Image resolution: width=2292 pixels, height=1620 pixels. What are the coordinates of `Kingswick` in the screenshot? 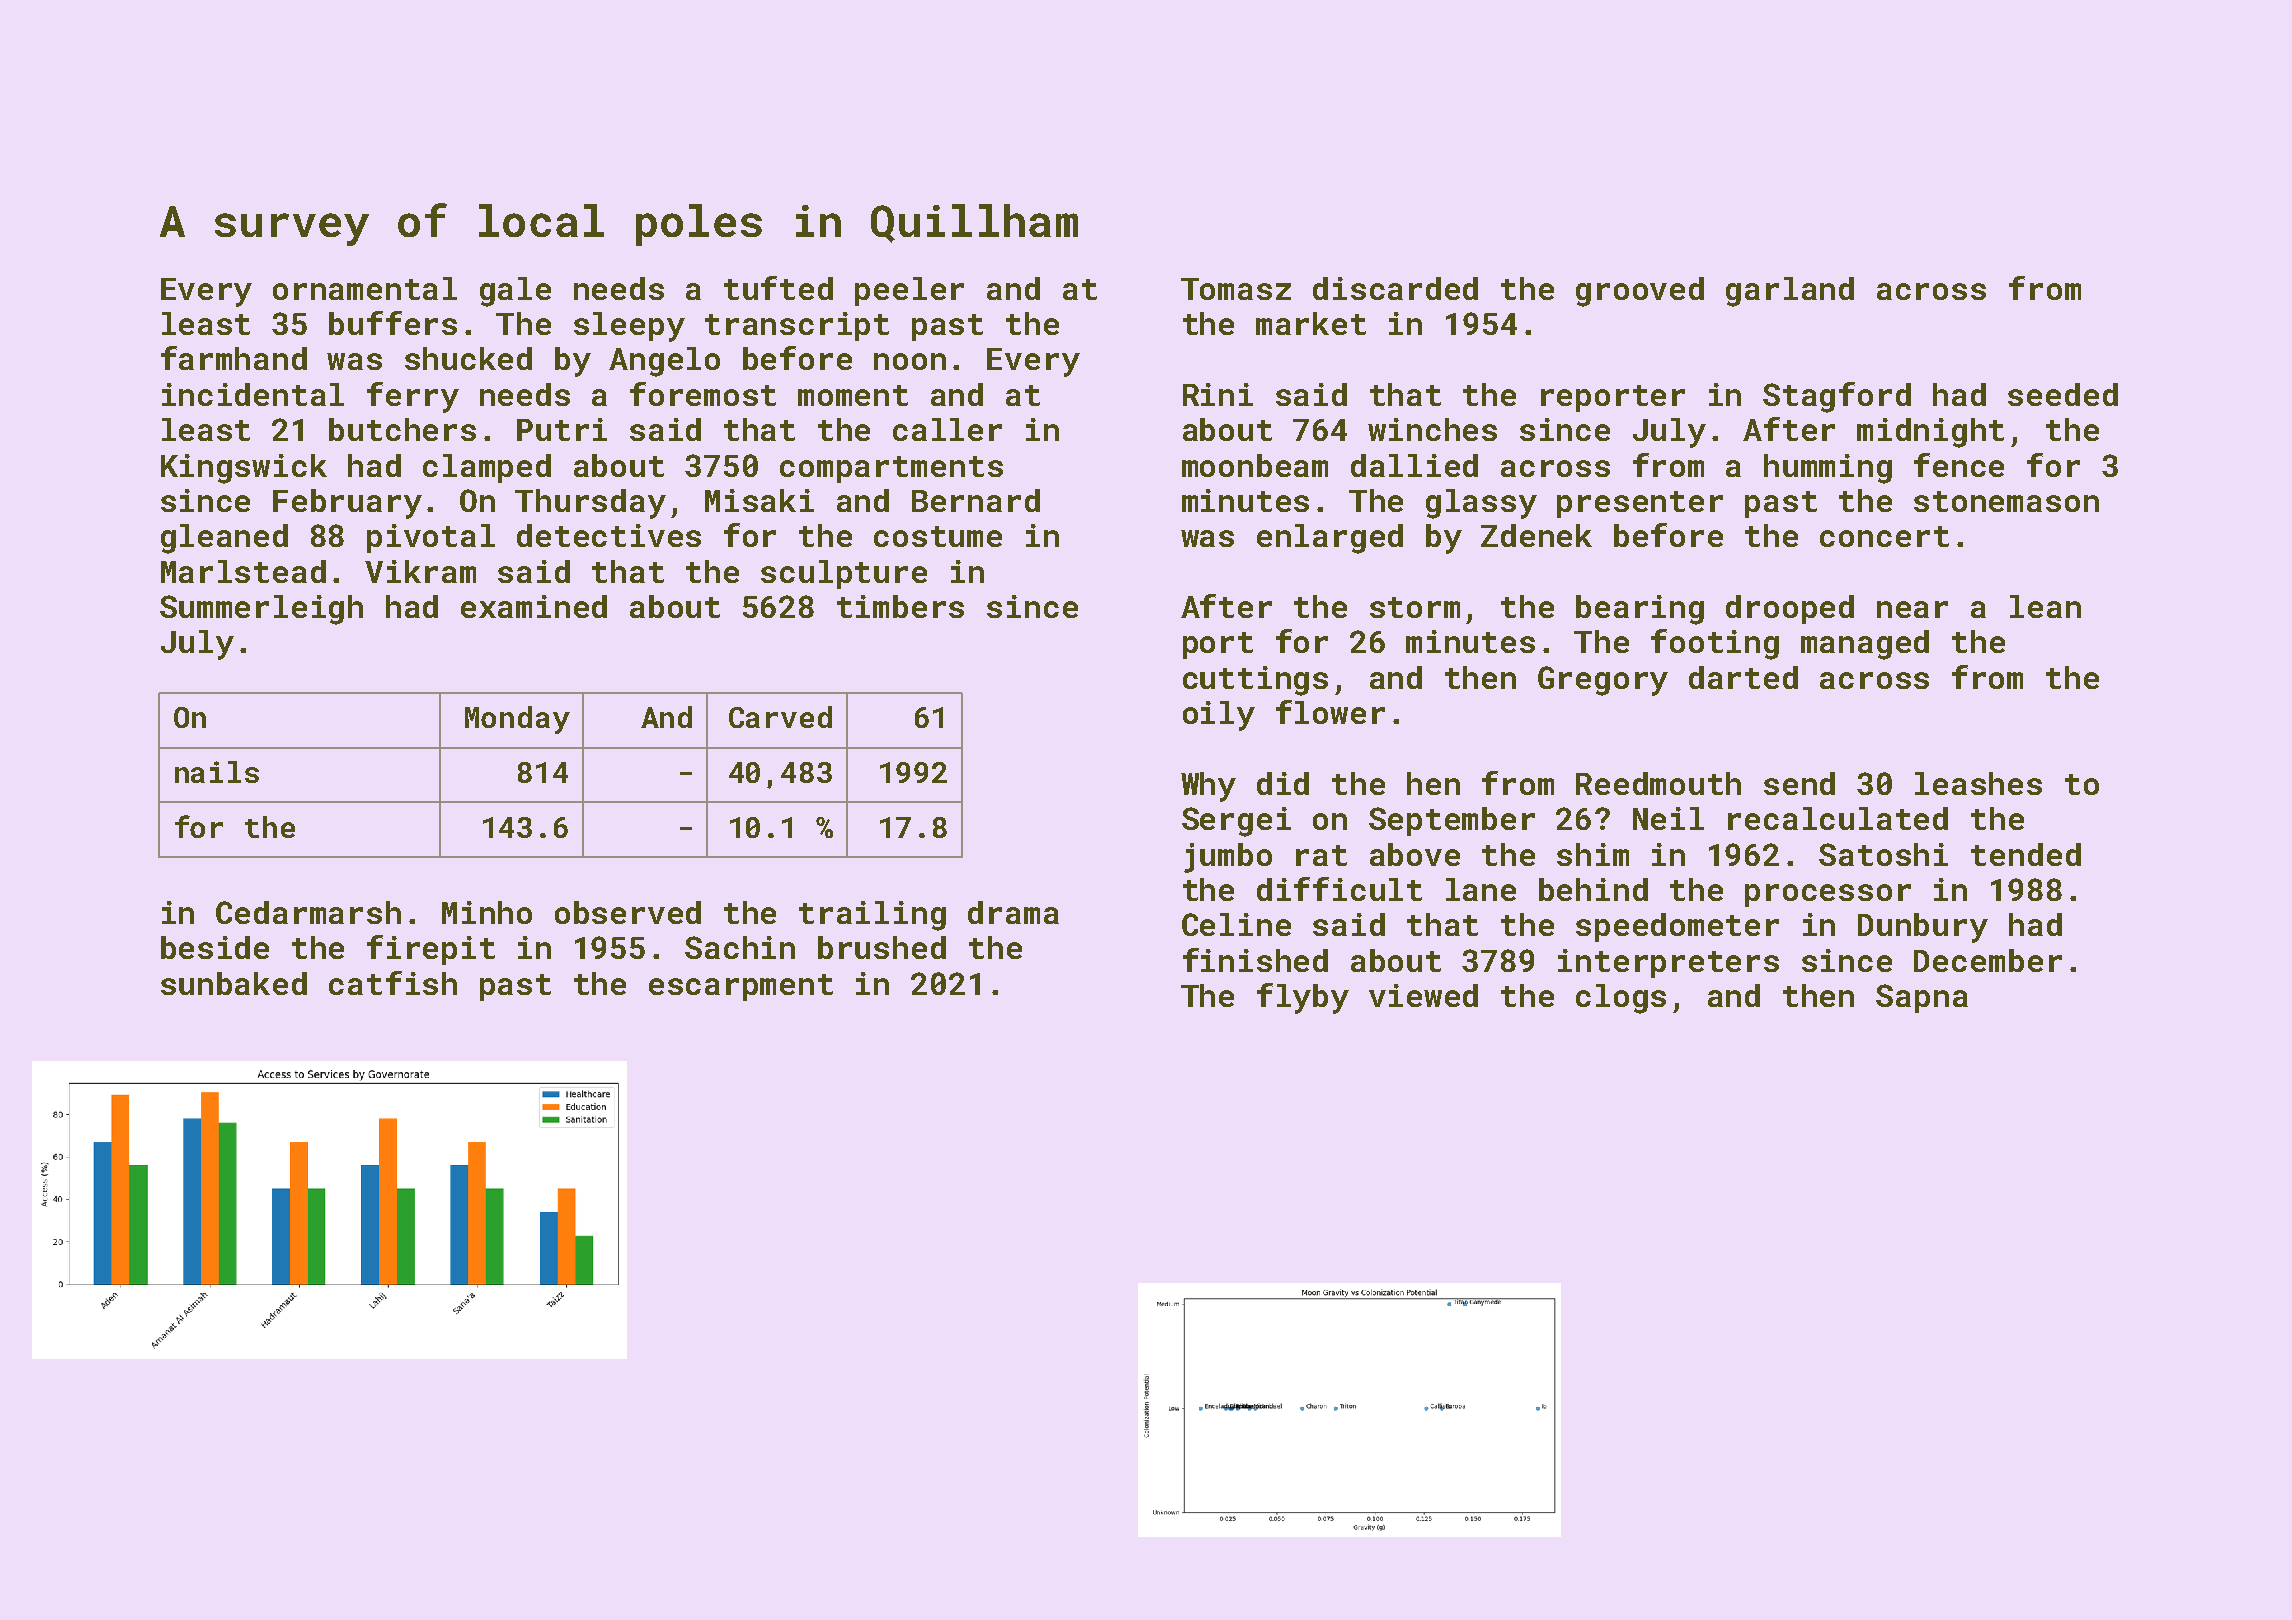 It's located at (244, 469).
